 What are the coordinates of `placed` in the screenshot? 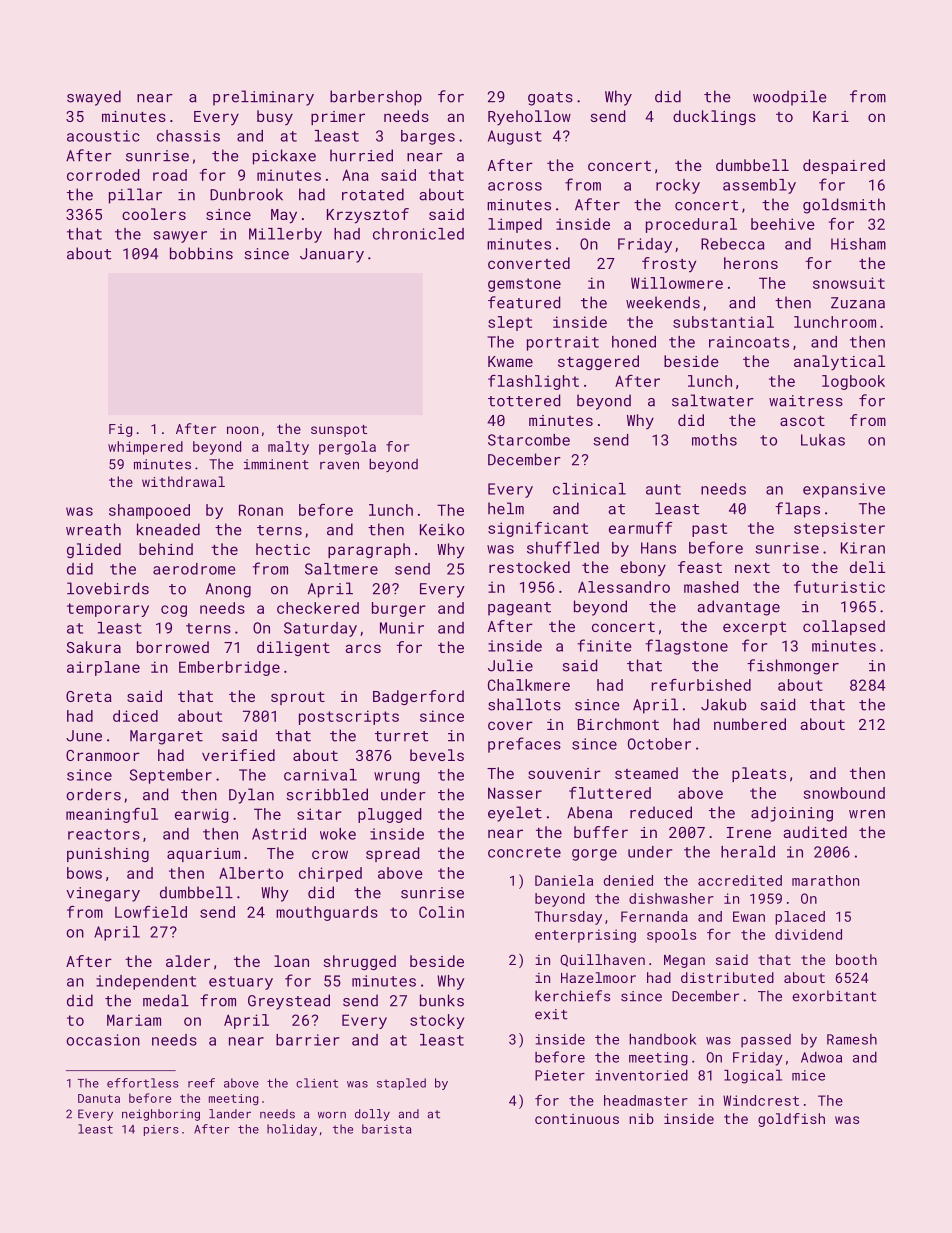 It's located at (800, 918).
